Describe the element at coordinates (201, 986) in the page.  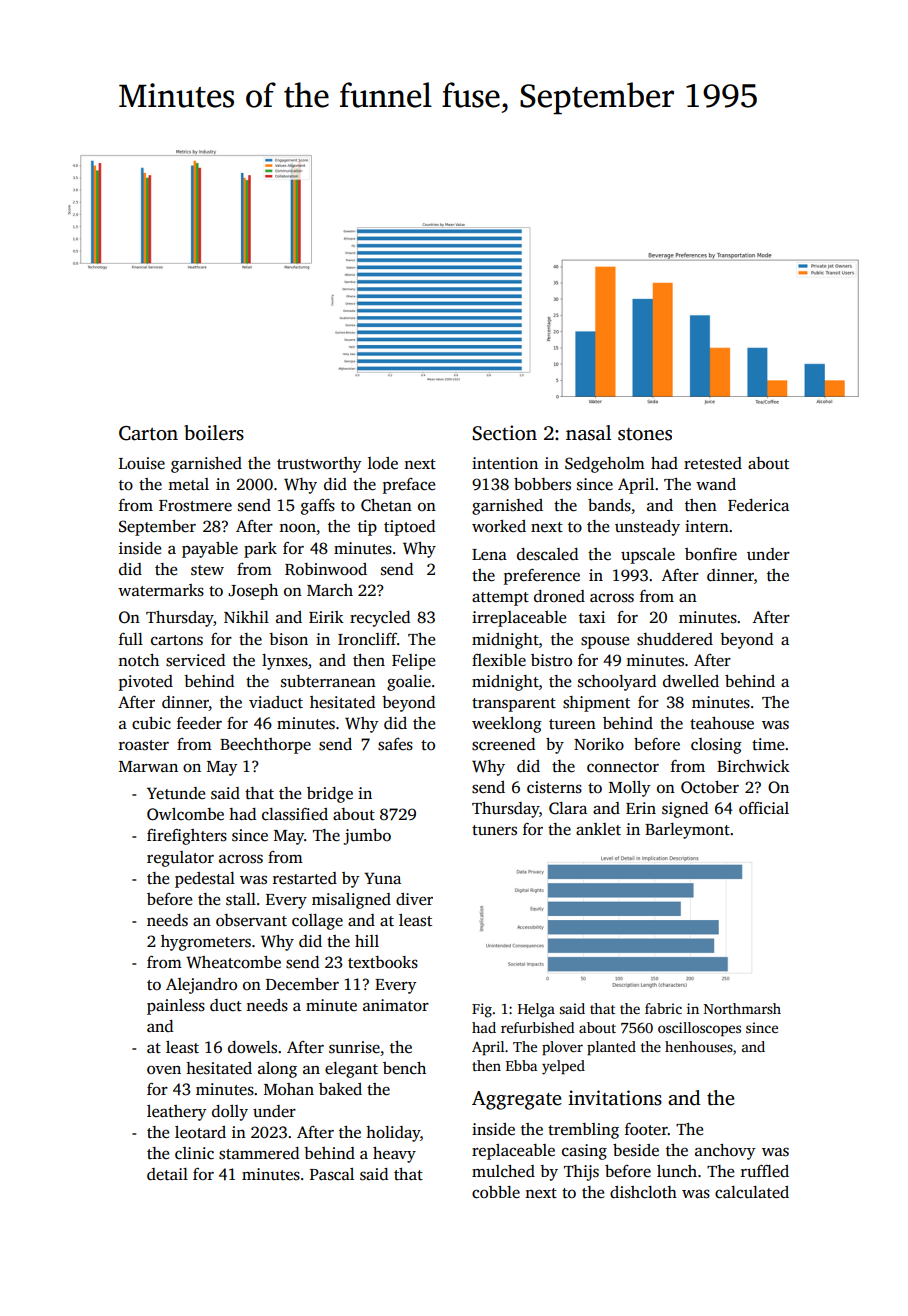
I see `Alejandro` at that location.
